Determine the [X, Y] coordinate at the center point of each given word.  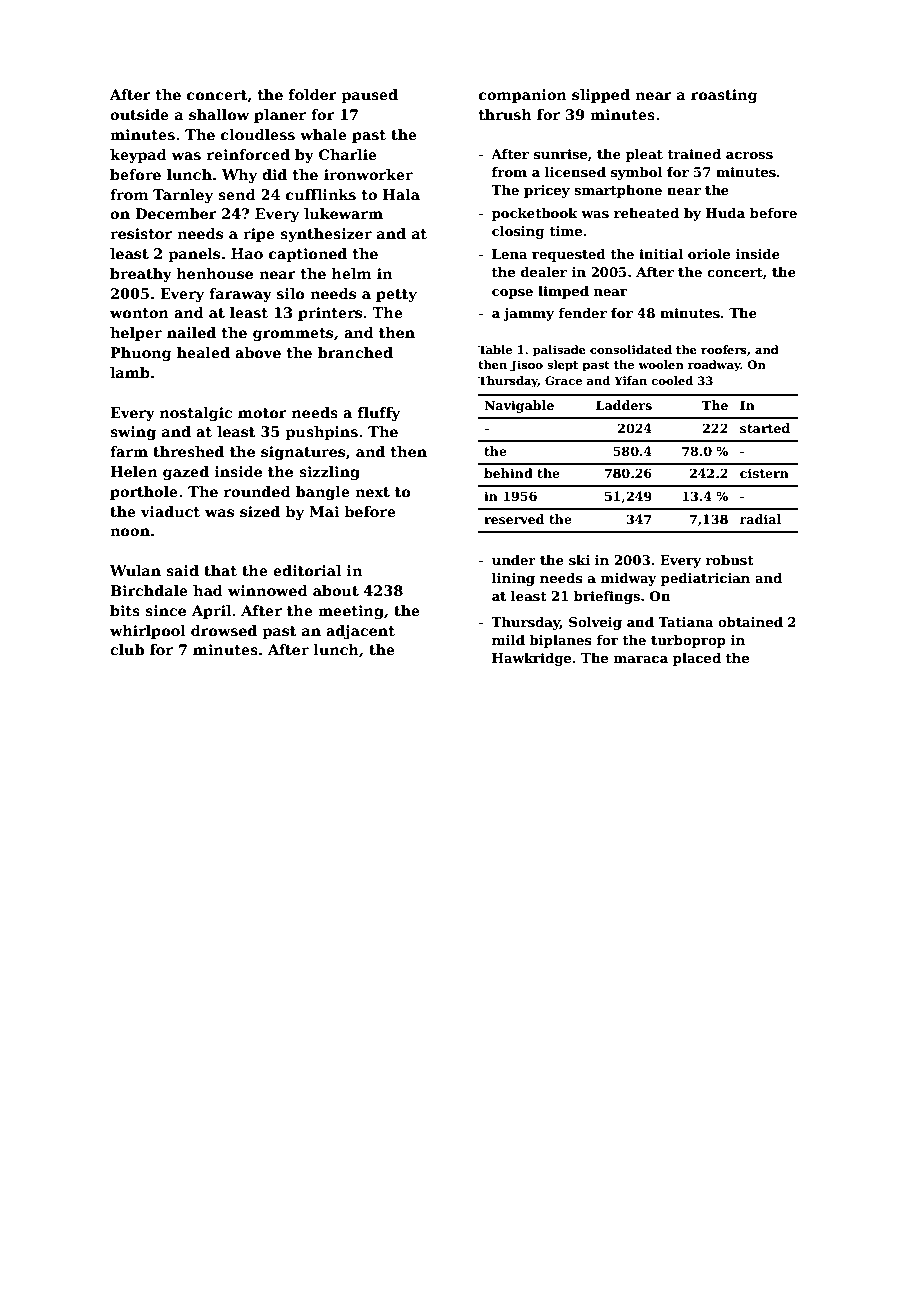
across [749, 155]
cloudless [258, 134]
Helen [134, 471]
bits [125, 610]
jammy [528, 314]
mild [508, 640]
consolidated [631, 349]
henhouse [214, 273]
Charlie [348, 154]
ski [579, 560]
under [514, 560]
